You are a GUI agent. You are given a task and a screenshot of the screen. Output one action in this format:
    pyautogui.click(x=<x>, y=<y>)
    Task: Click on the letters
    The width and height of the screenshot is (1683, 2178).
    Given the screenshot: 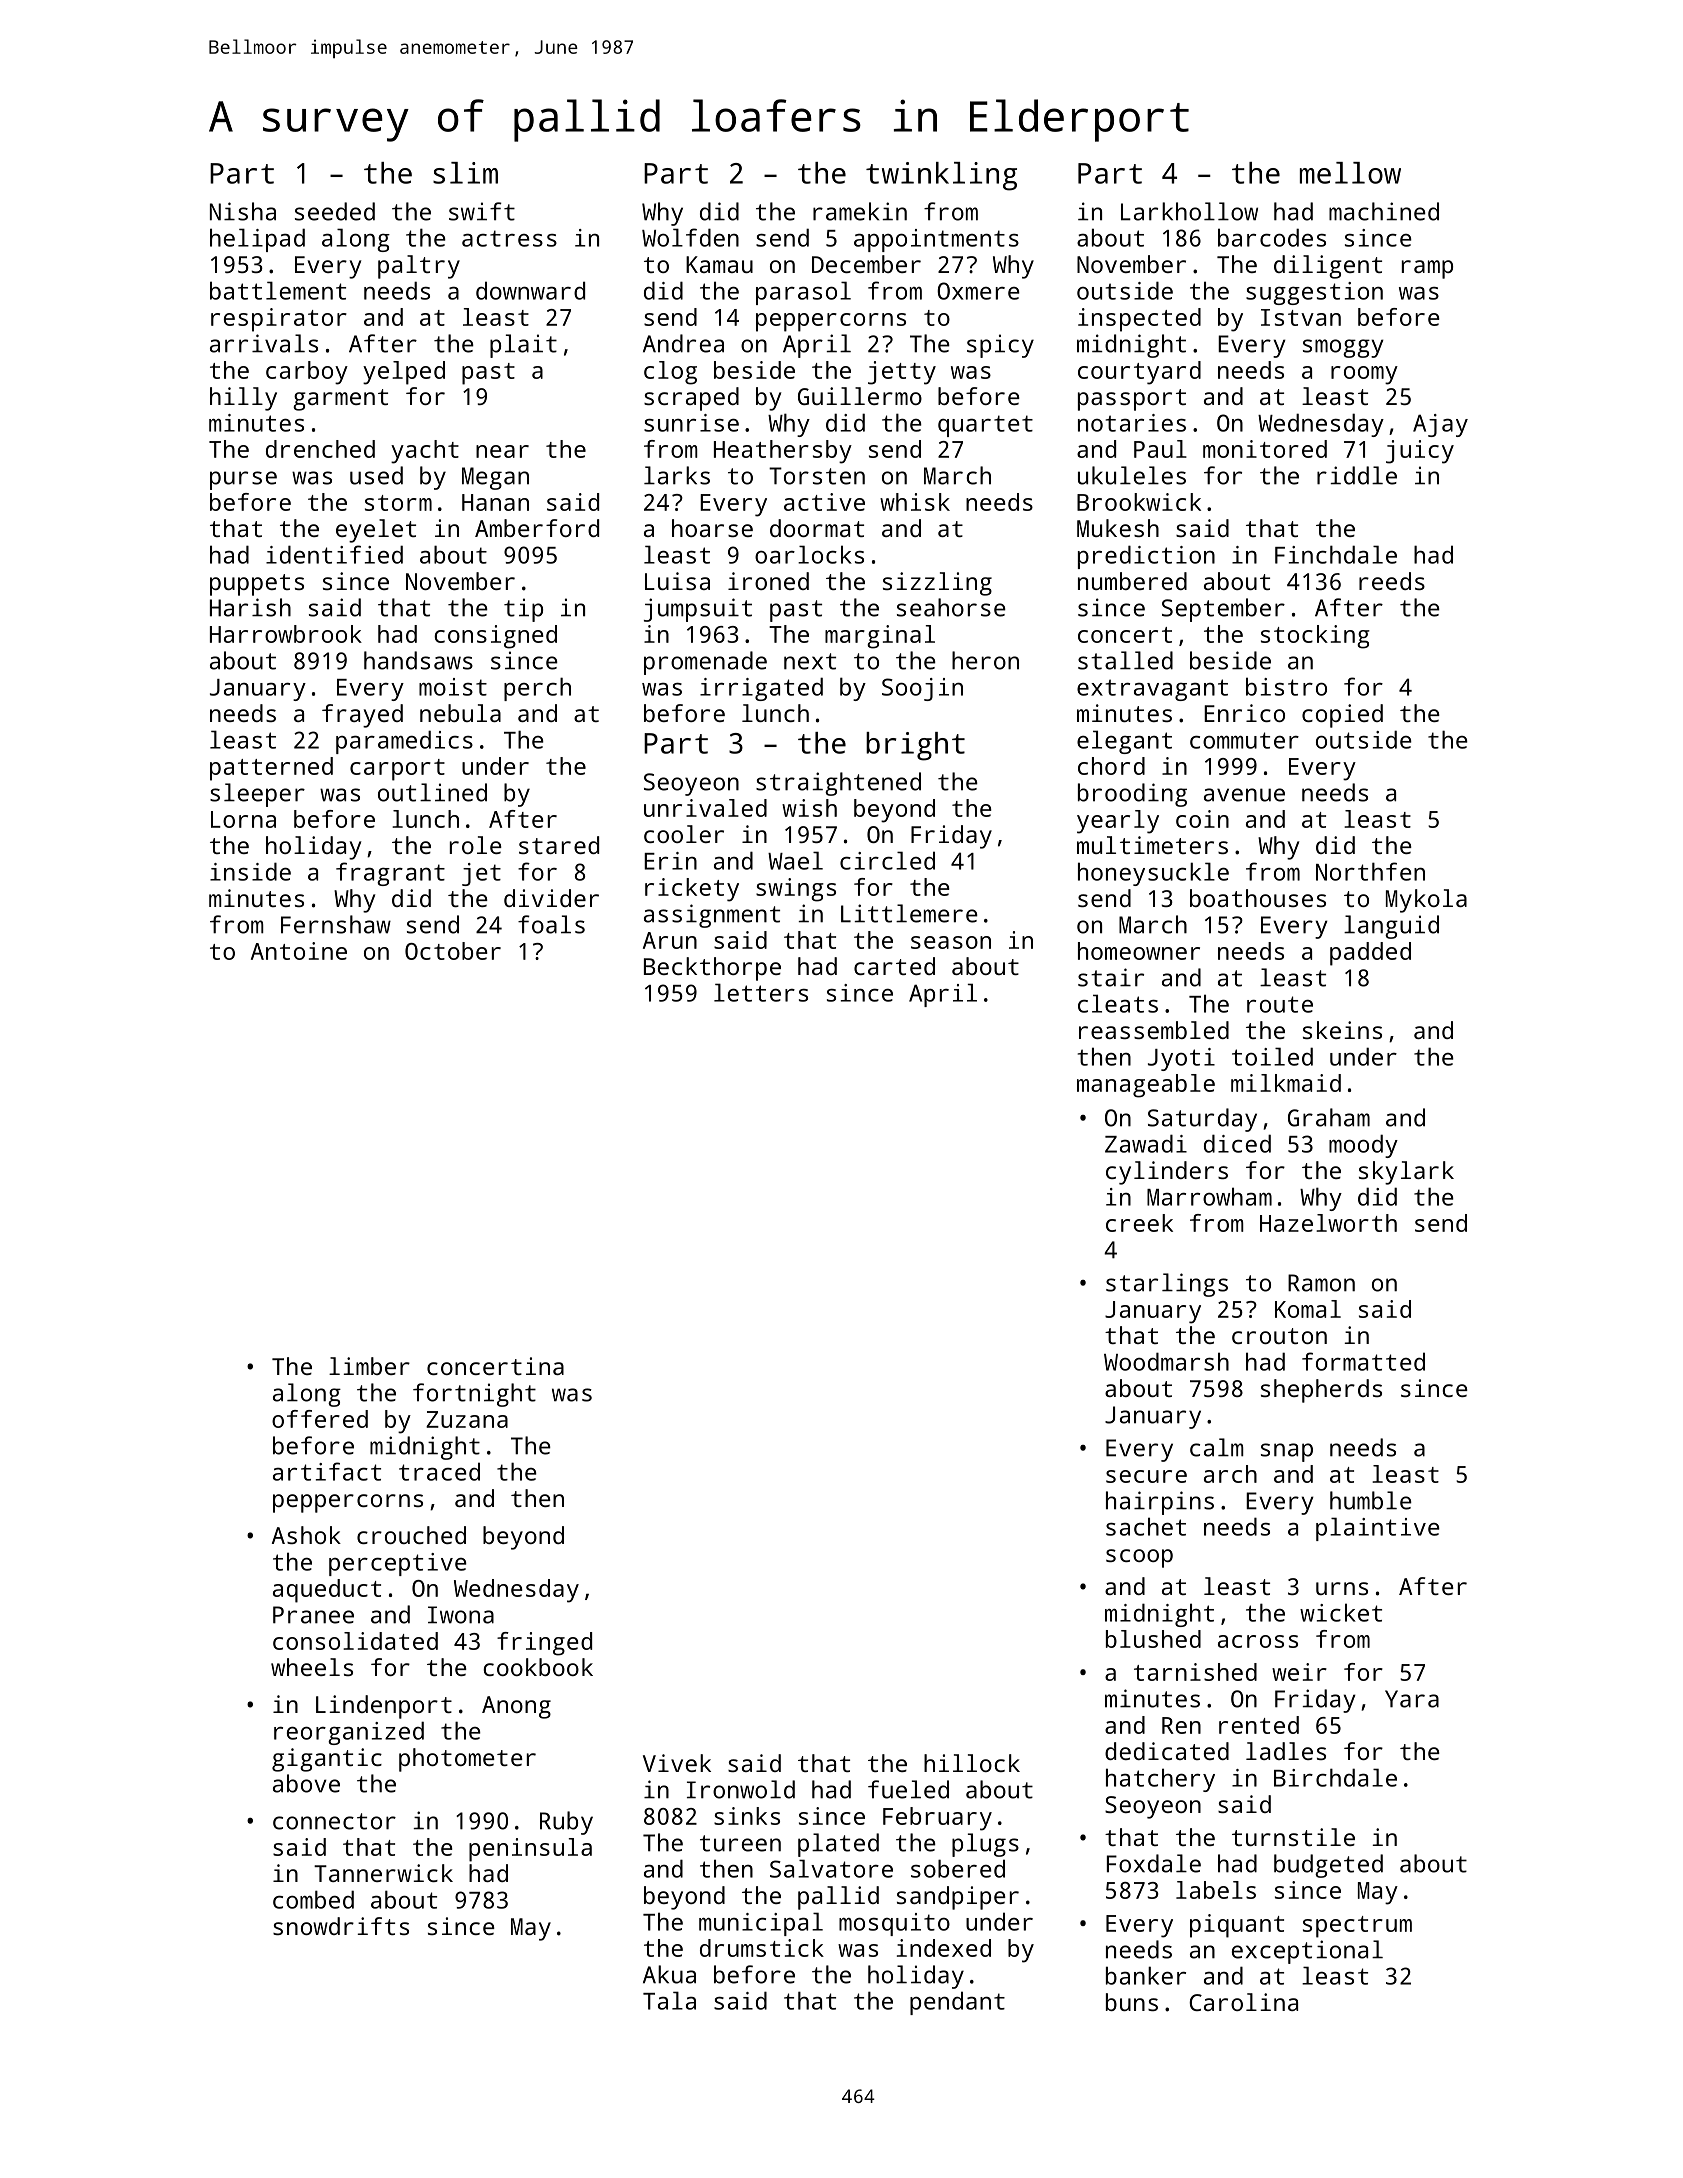 What is the action you would take?
    pyautogui.click(x=761, y=992)
